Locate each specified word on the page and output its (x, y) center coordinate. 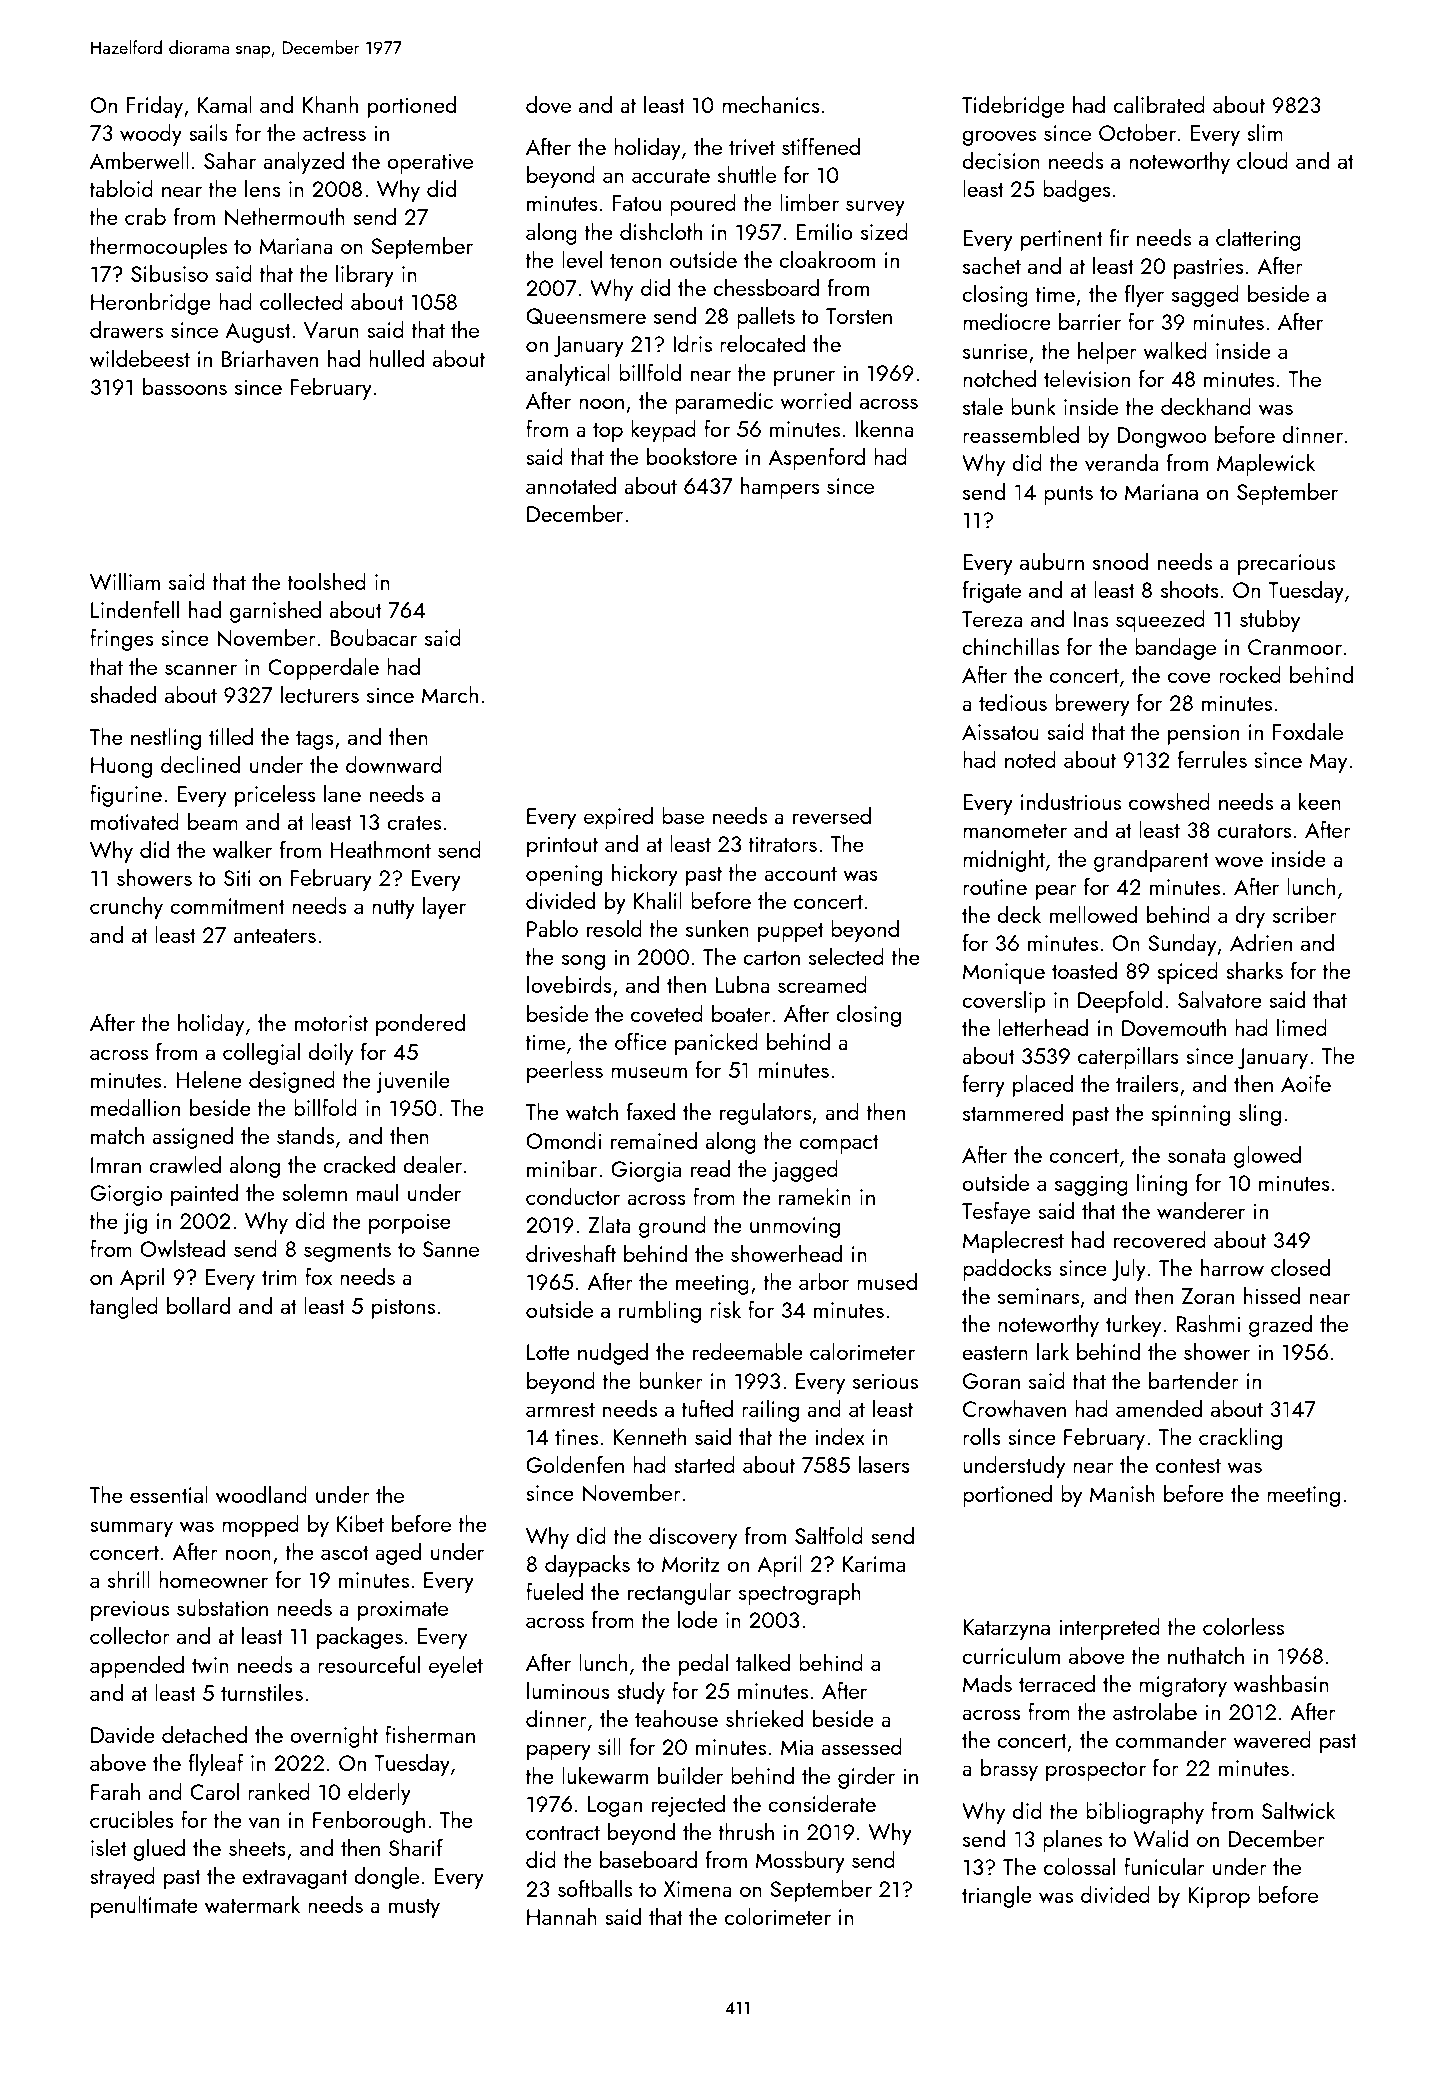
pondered (420, 1024)
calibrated (1159, 104)
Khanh (330, 104)
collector (130, 1635)
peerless (565, 1071)
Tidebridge (1013, 106)
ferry (984, 1085)
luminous (568, 1690)
